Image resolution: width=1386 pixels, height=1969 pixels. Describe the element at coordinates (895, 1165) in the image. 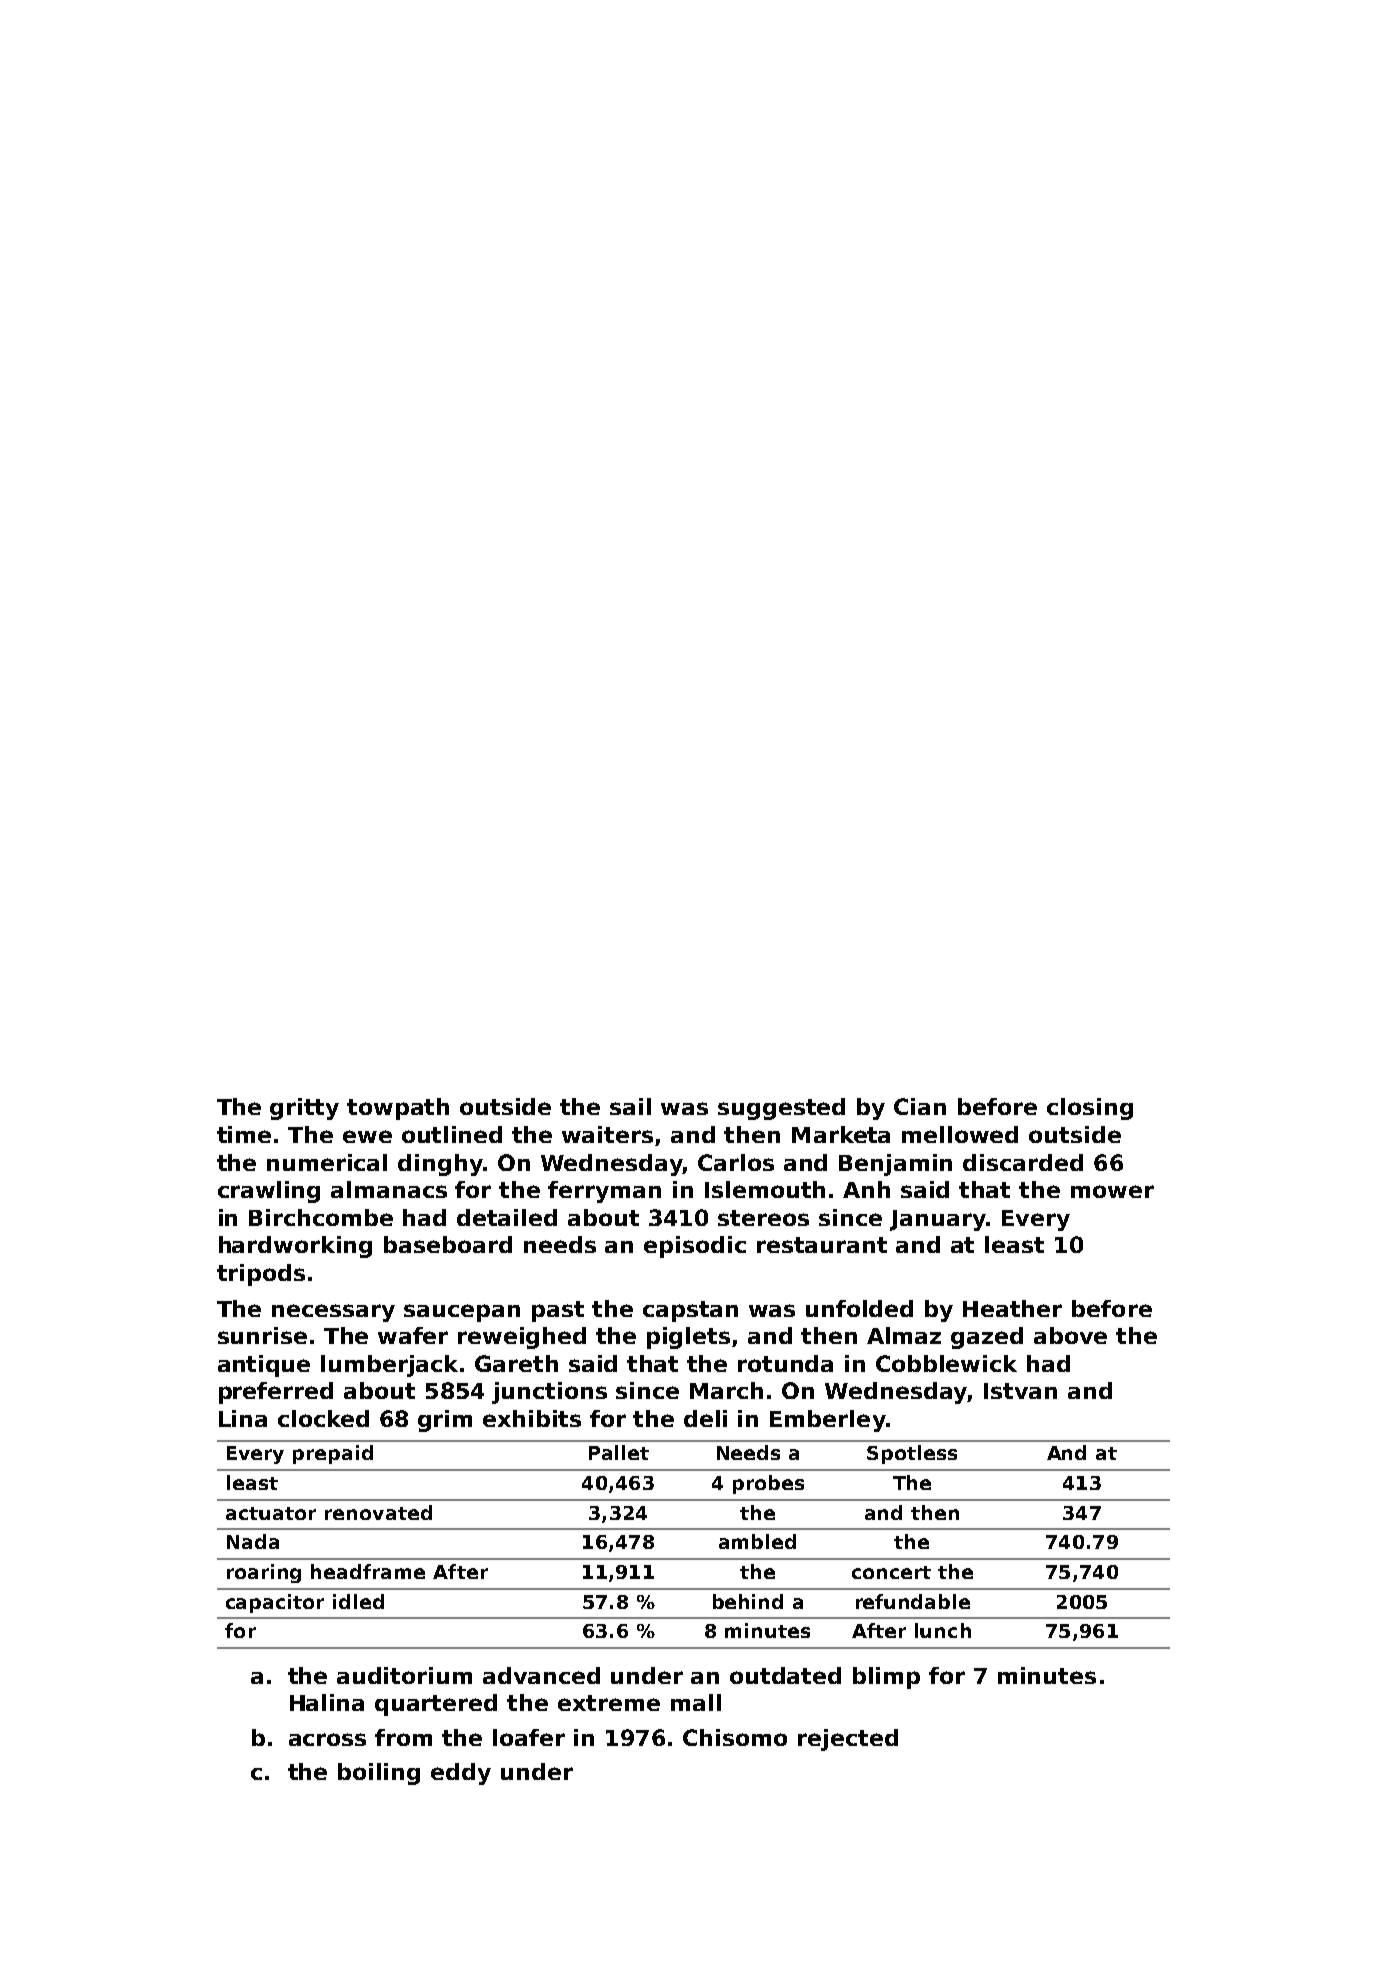

I see `Benjamin` at that location.
